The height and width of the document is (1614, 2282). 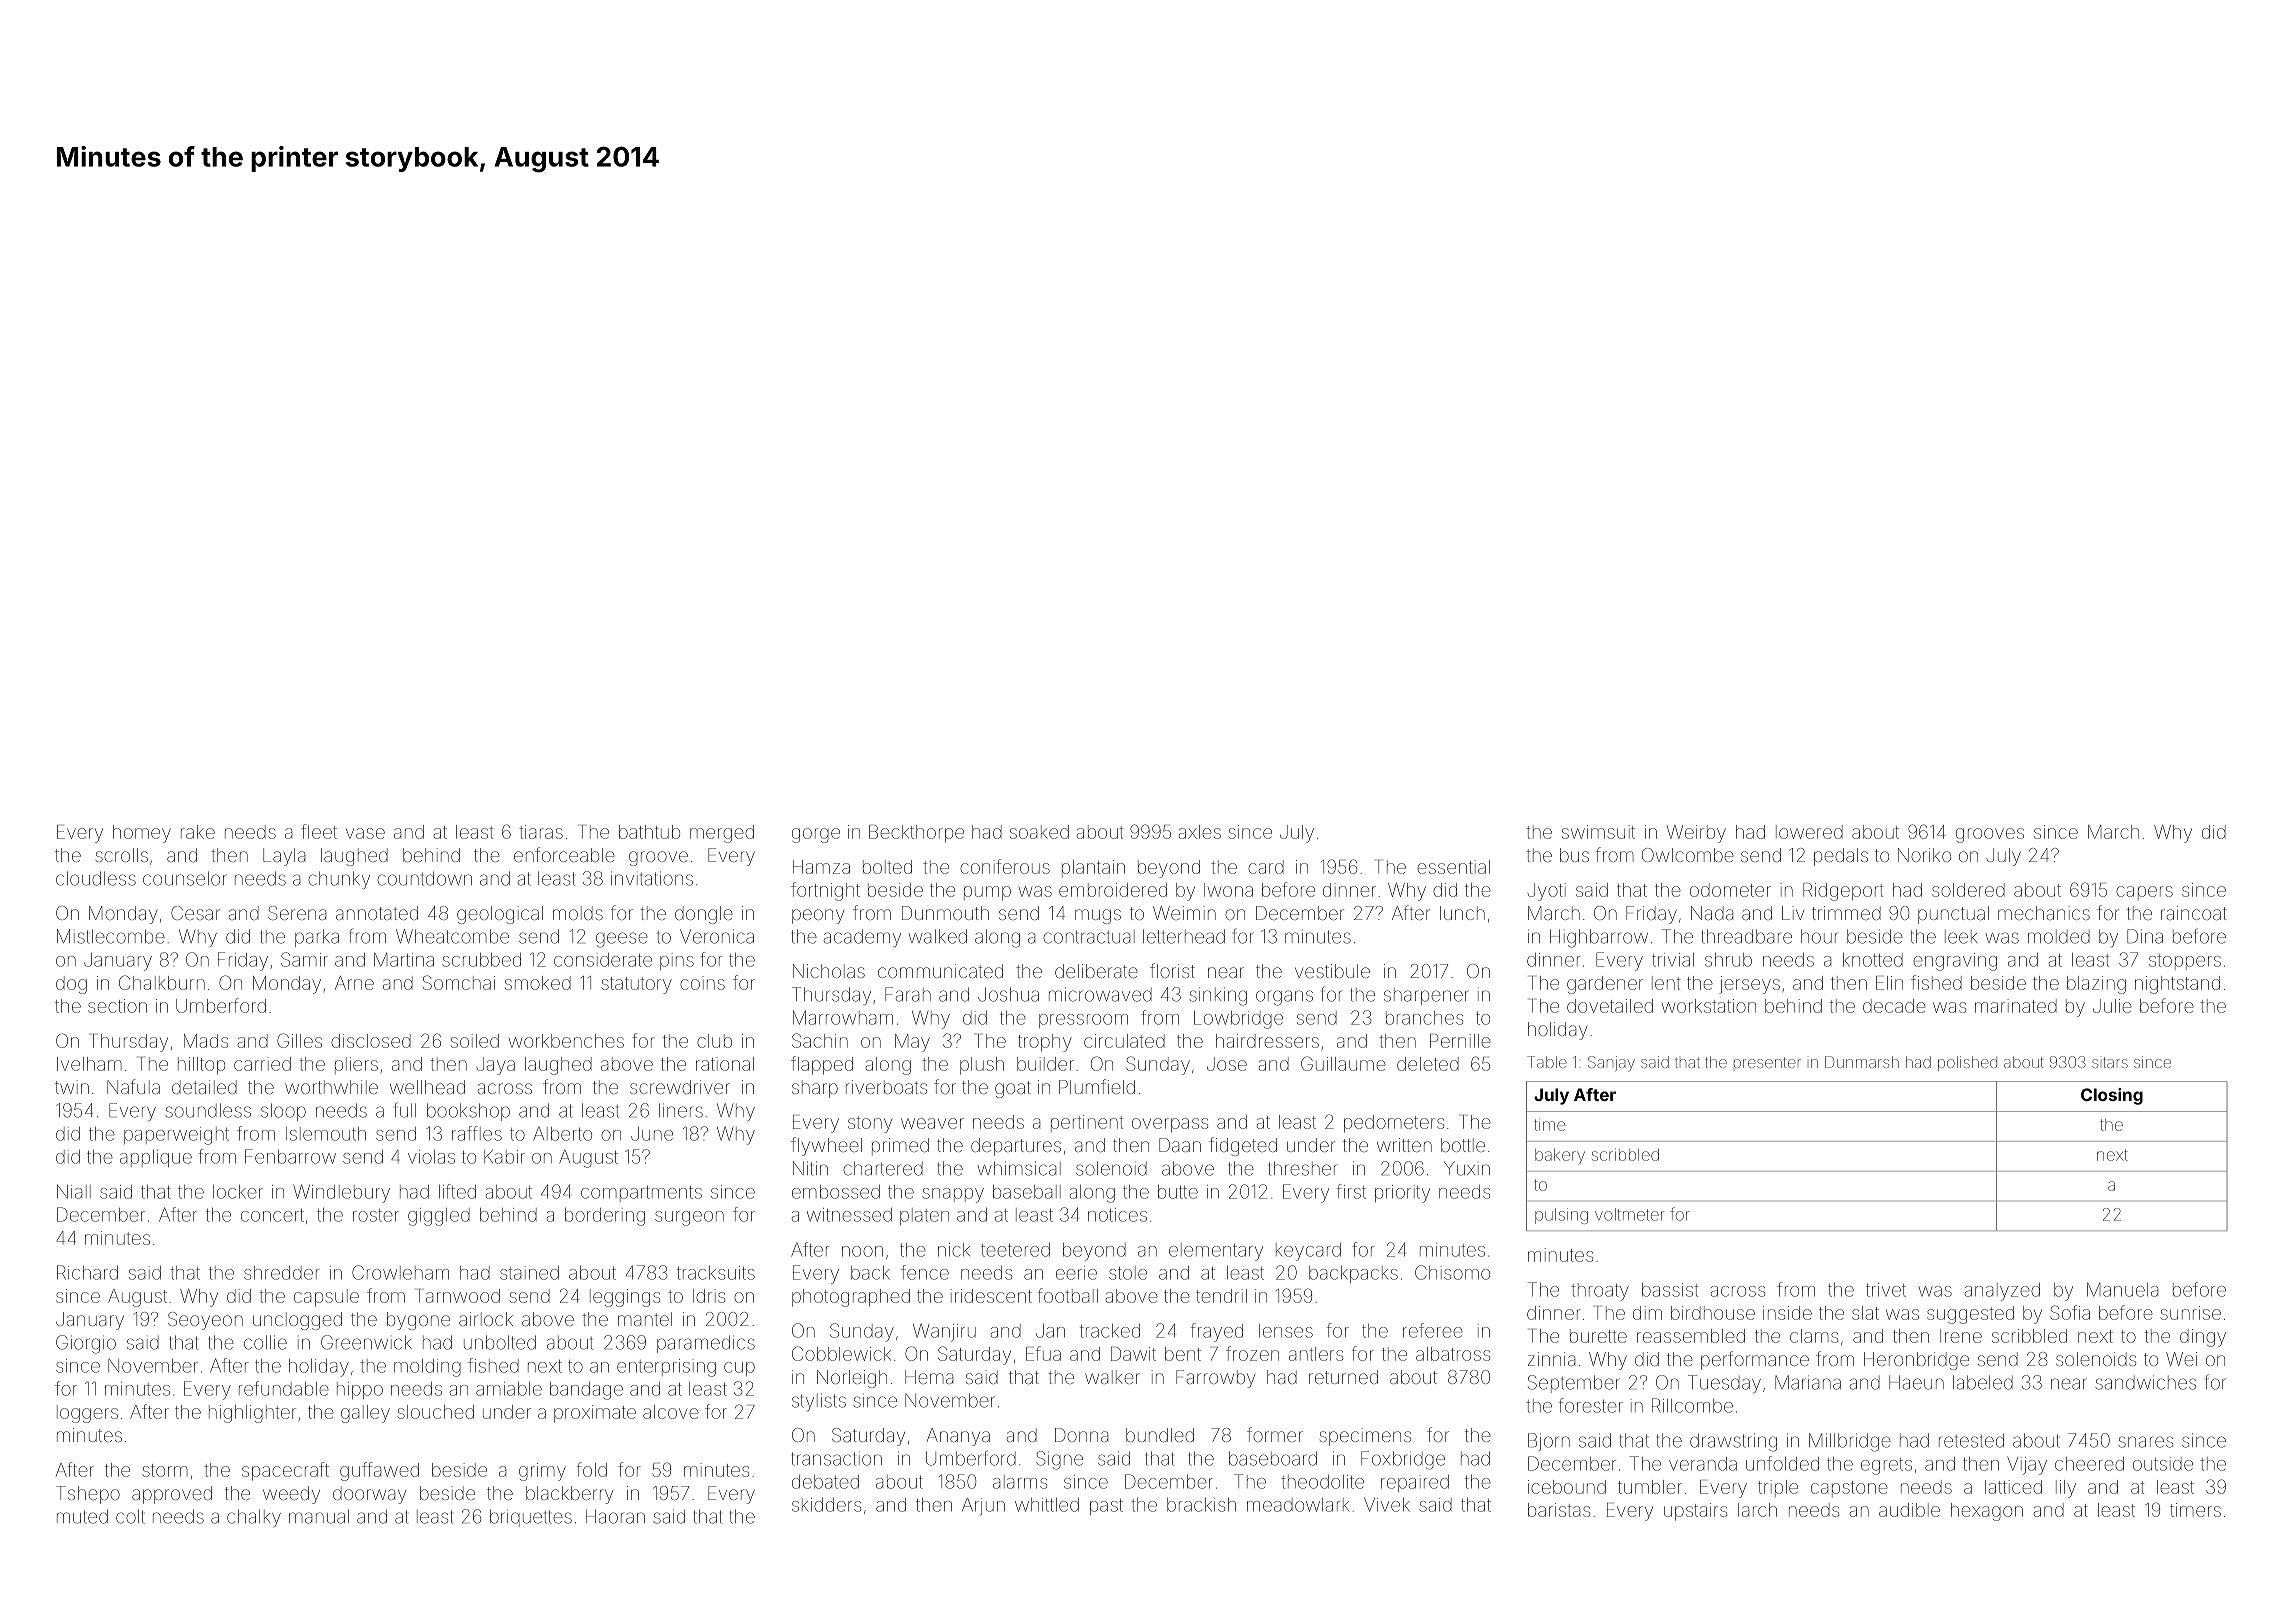 What do you see at coordinates (1403, 1460) in the document?
I see `Foxbridge` at bounding box center [1403, 1460].
